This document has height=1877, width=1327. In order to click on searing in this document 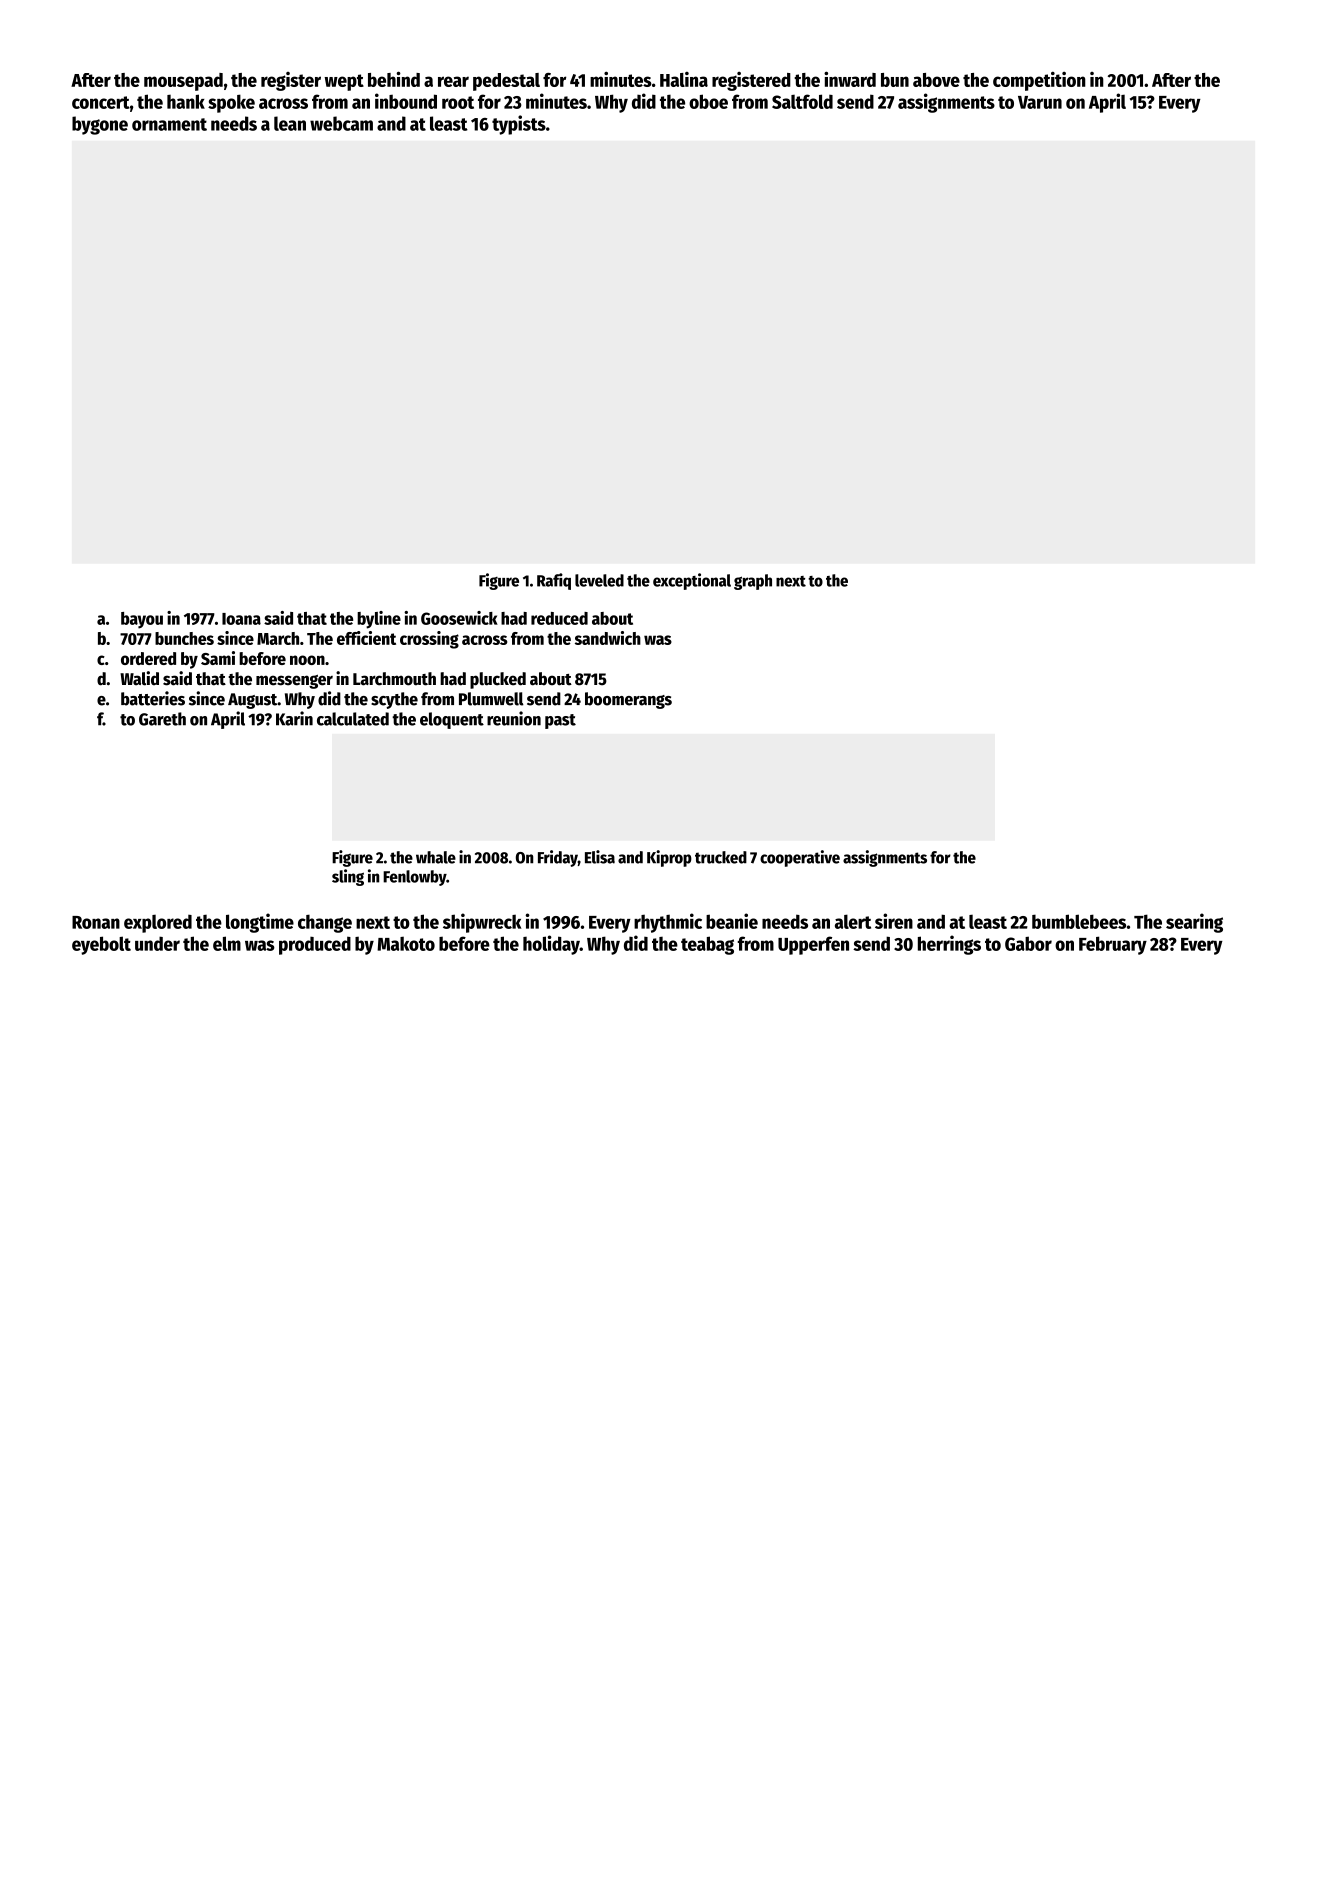, I will do `click(1194, 923)`.
